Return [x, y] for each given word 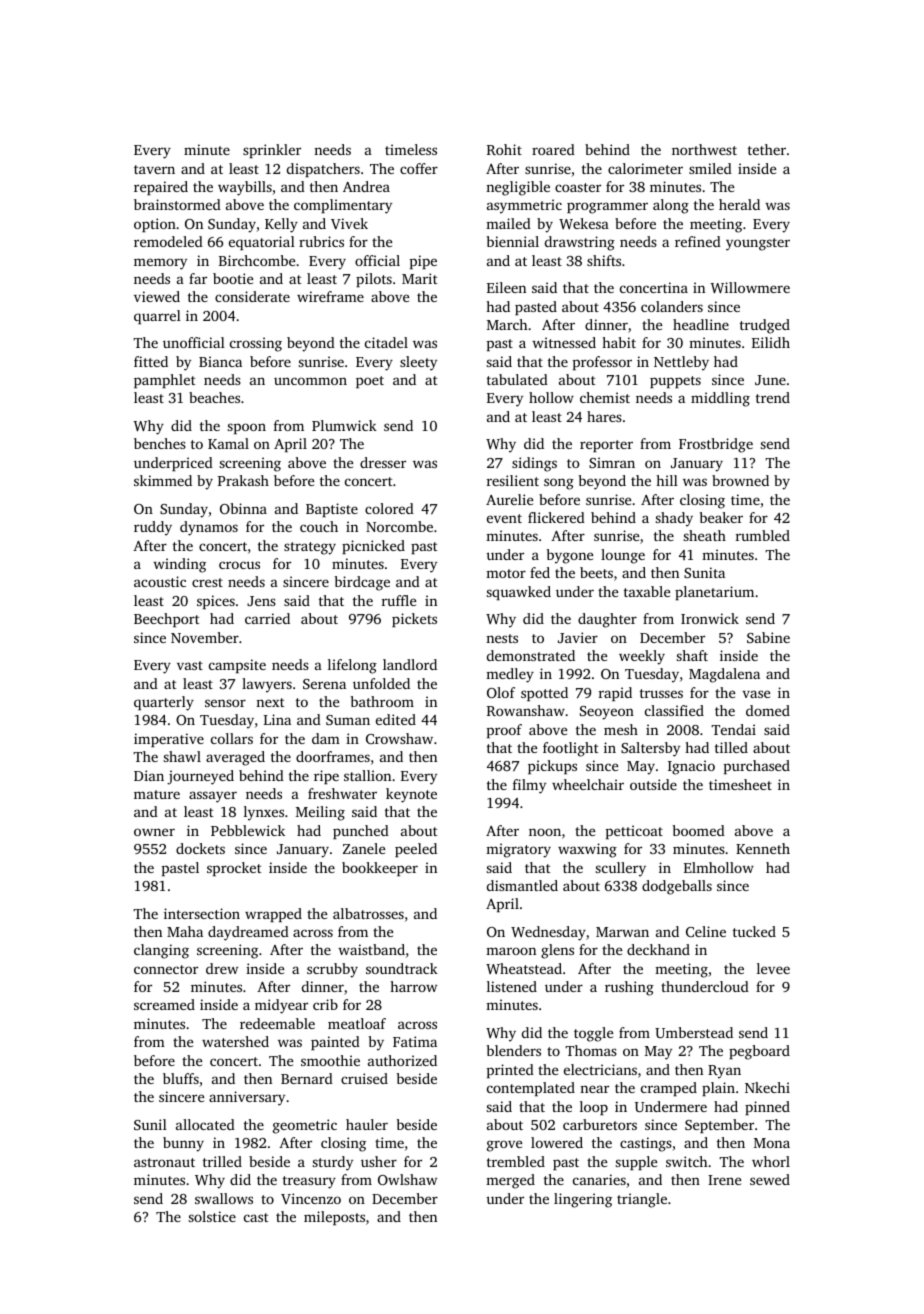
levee [773, 968]
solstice [212, 1216]
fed [540, 572]
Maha [185, 931]
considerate [252, 296]
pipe [423, 262]
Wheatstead [524, 968]
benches [160, 443]
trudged [765, 326]
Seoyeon [607, 713]
